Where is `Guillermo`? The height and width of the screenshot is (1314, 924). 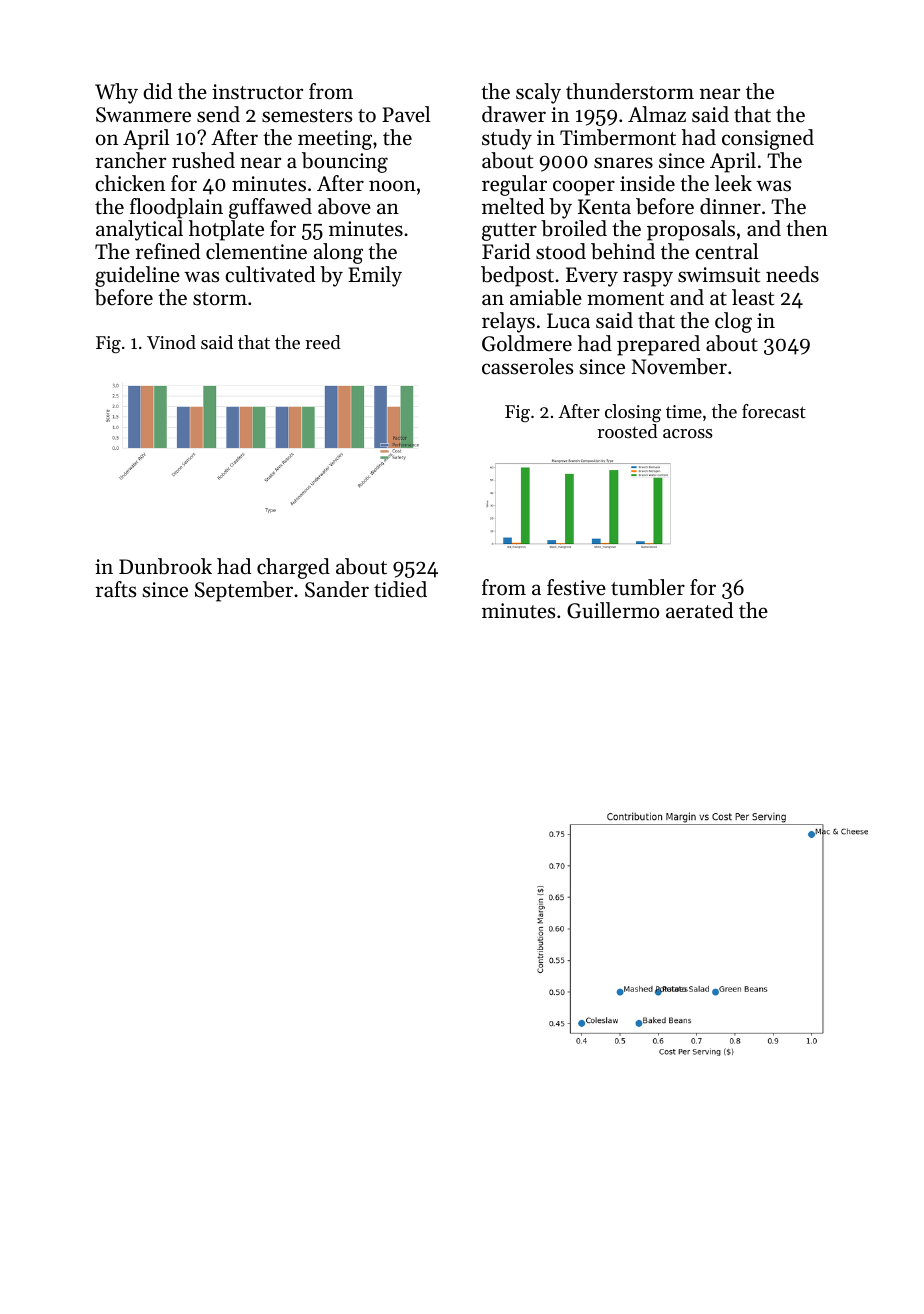 Guillermo is located at coordinates (613, 610).
